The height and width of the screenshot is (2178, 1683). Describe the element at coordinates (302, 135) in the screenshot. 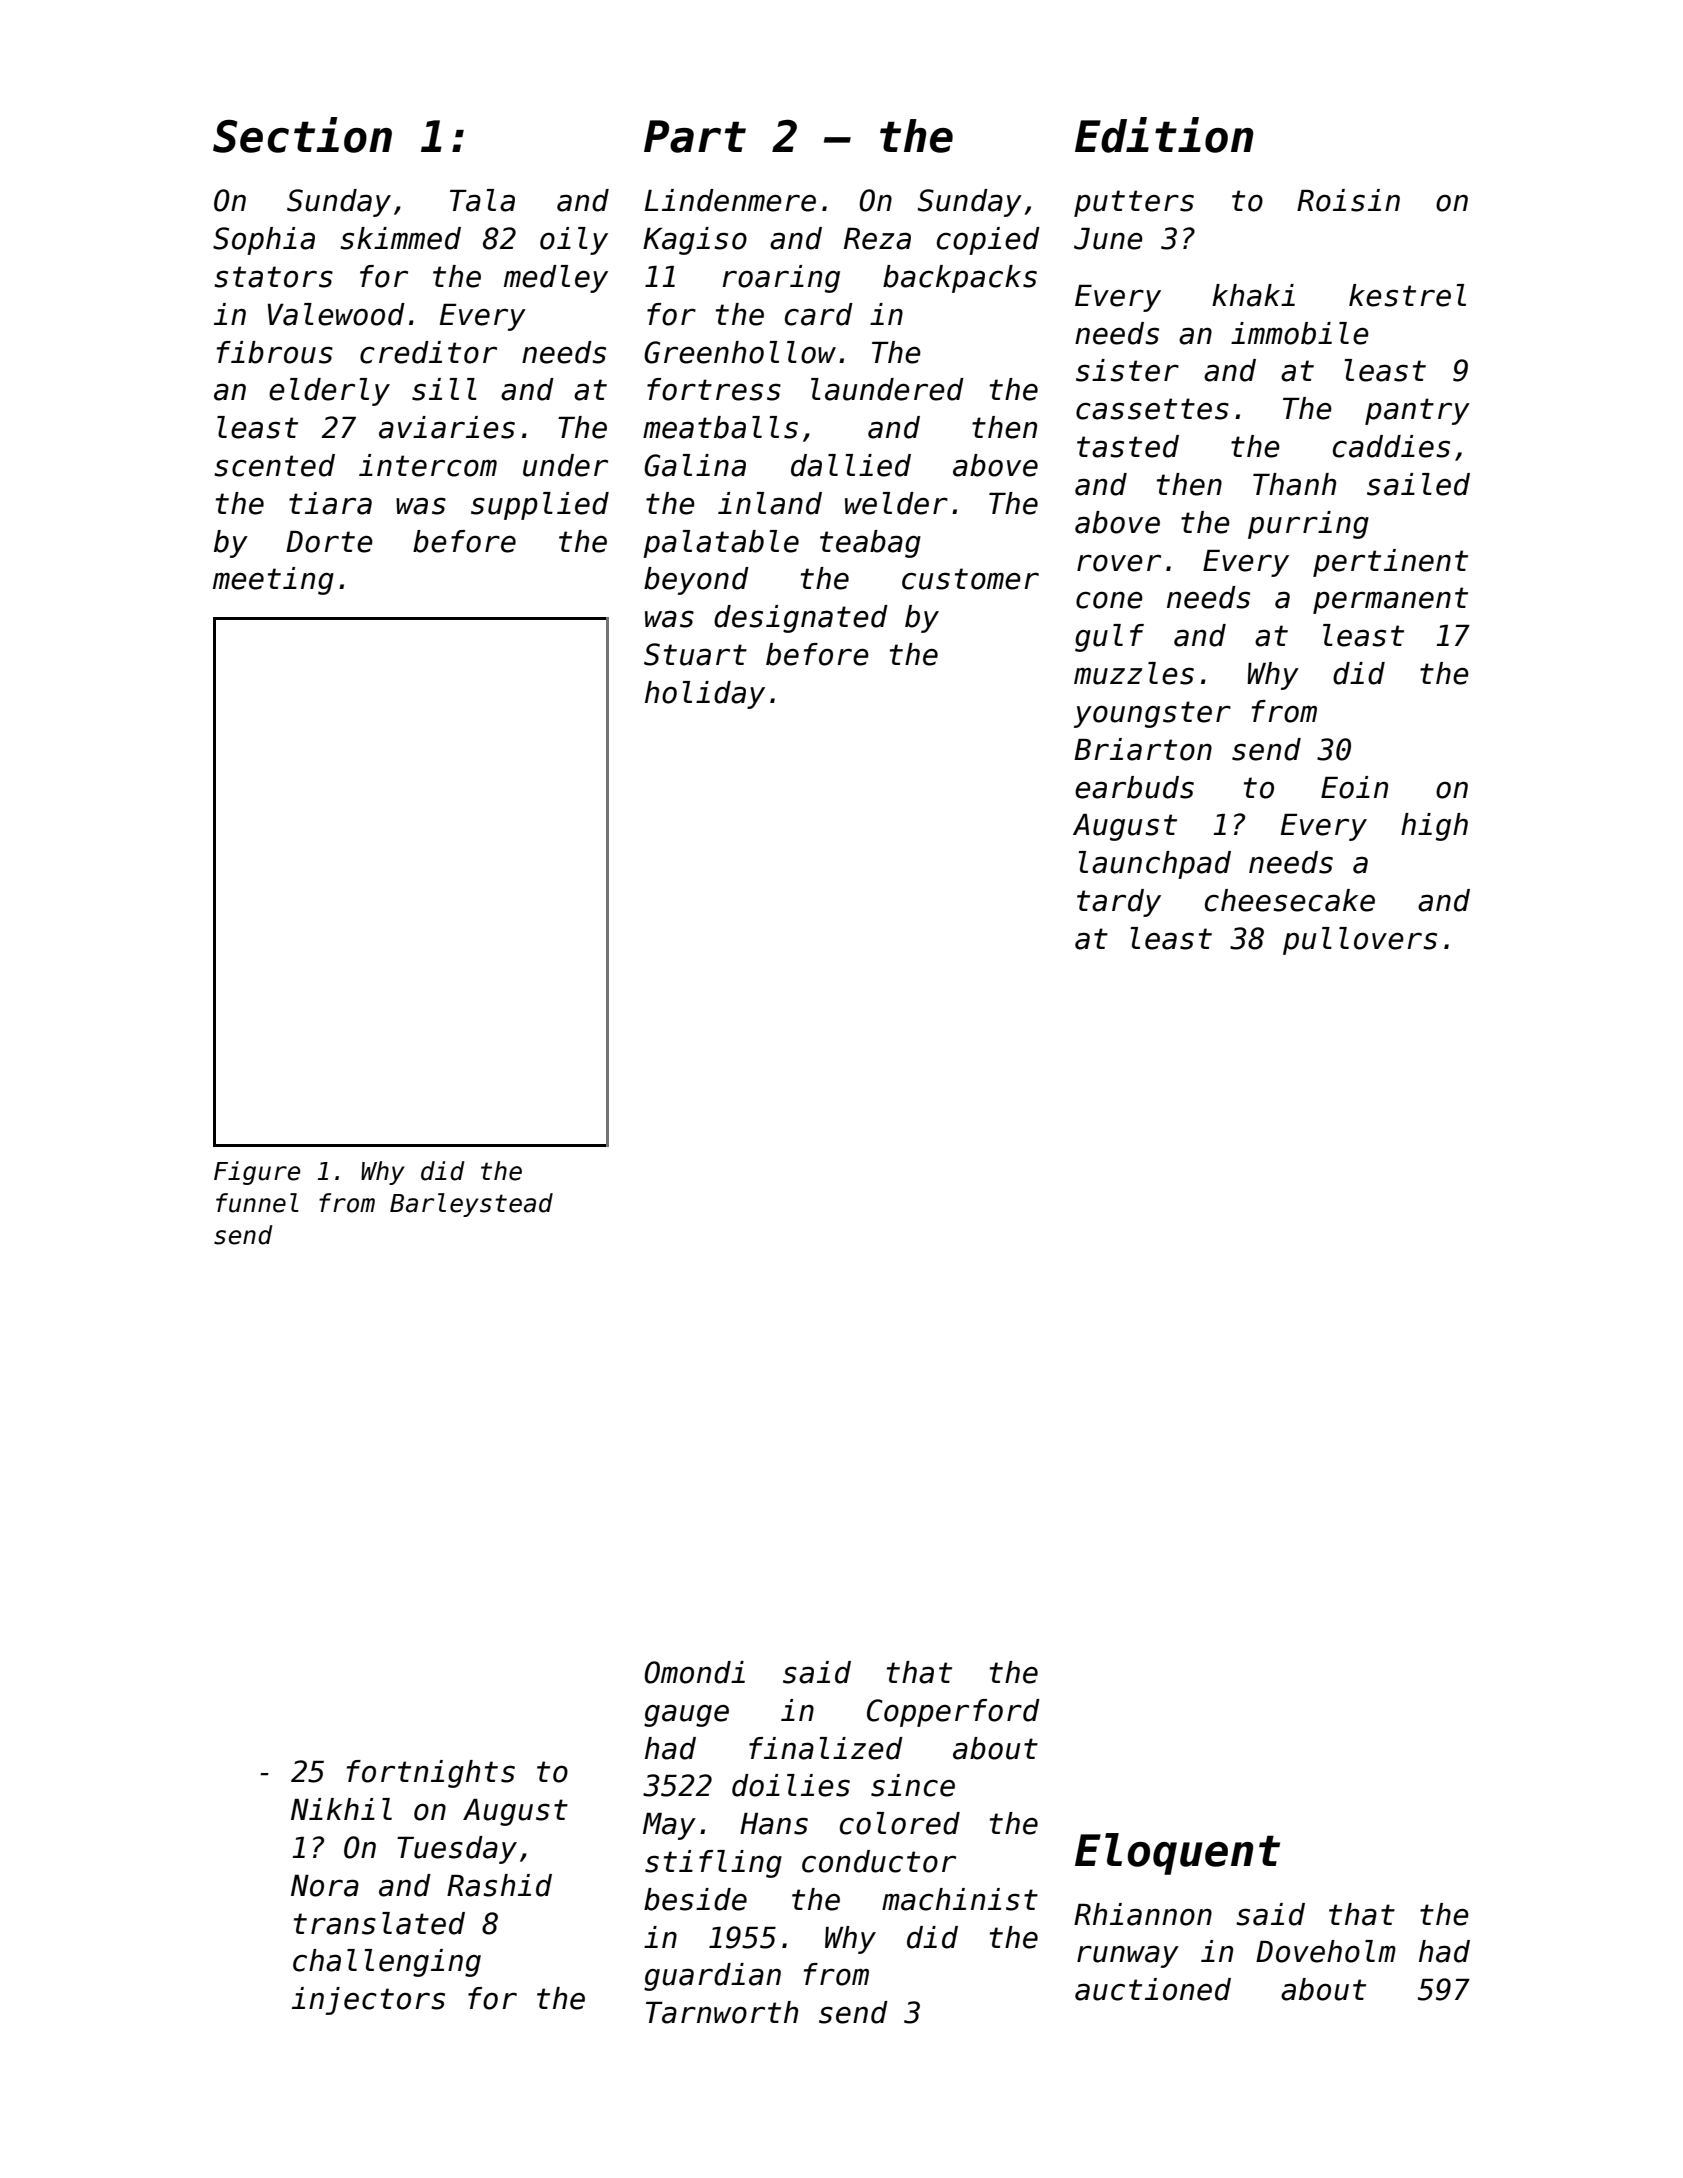

I see `Section` at that location.
